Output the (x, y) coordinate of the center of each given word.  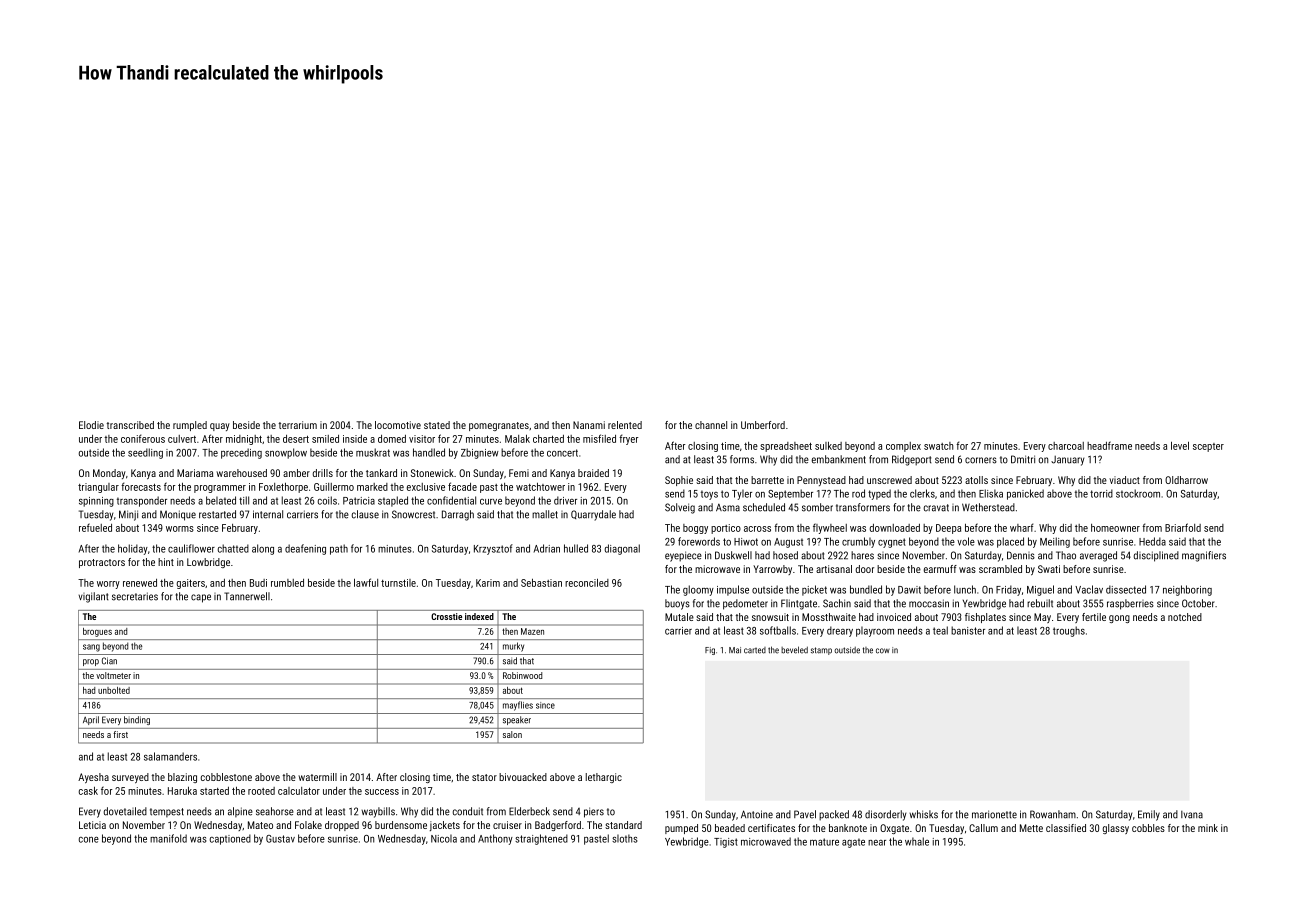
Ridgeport (912, 460)
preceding (241, 453)
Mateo (260, 825)
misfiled (599, 438)
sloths (625, 838)
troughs (1069, 631)
